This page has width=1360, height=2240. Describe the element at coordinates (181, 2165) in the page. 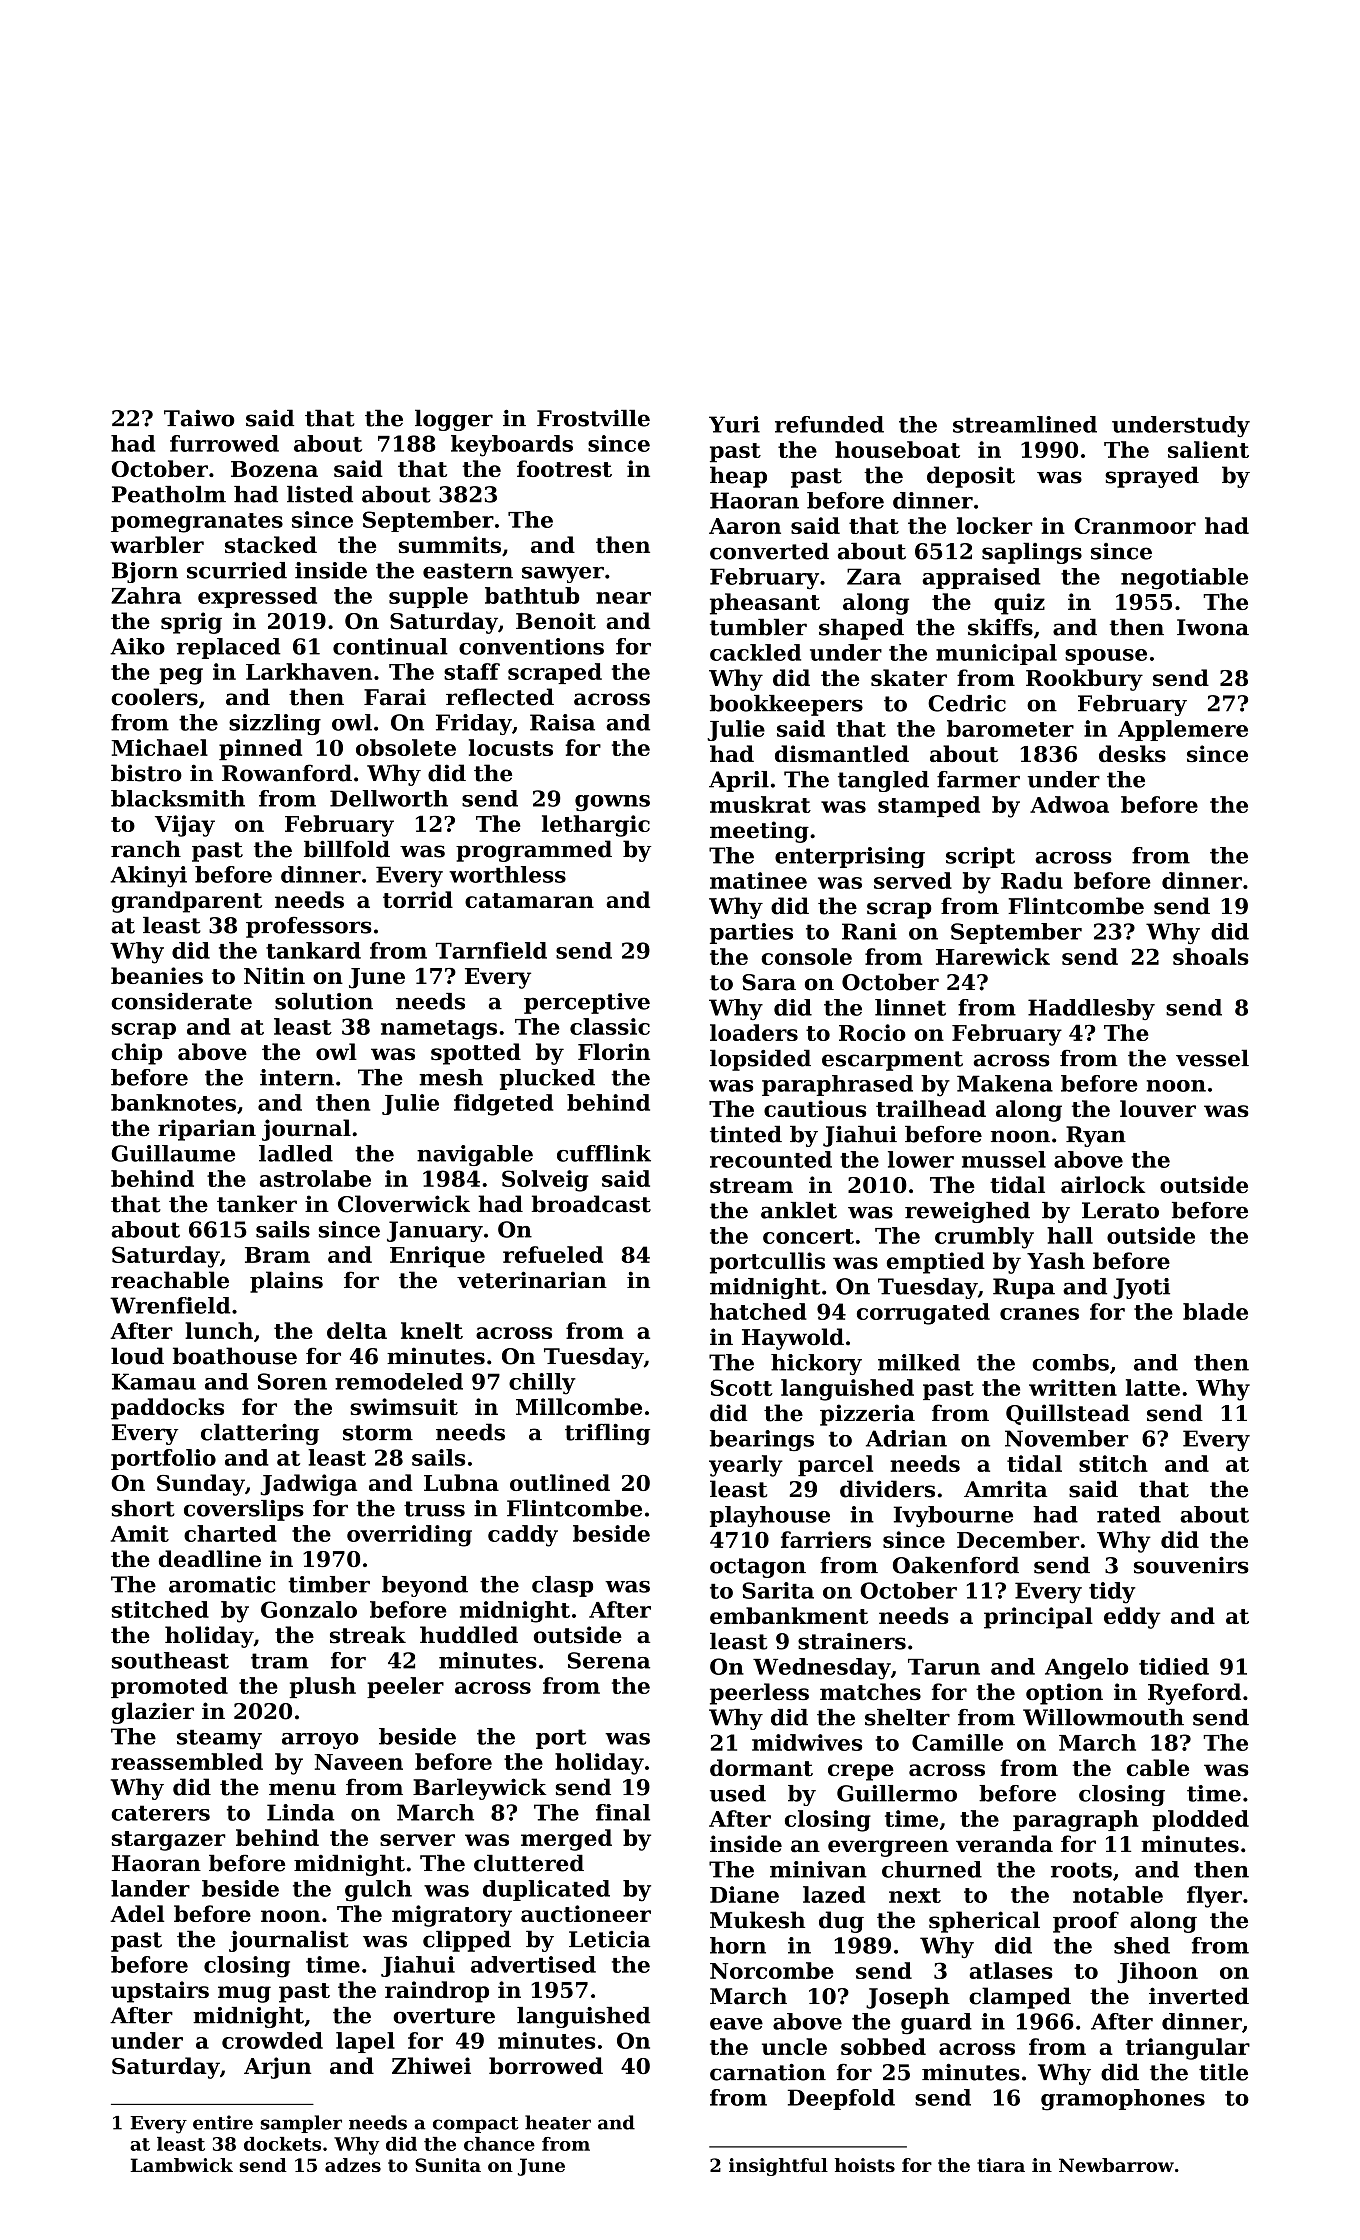

I see `Lambwick` at that location.
